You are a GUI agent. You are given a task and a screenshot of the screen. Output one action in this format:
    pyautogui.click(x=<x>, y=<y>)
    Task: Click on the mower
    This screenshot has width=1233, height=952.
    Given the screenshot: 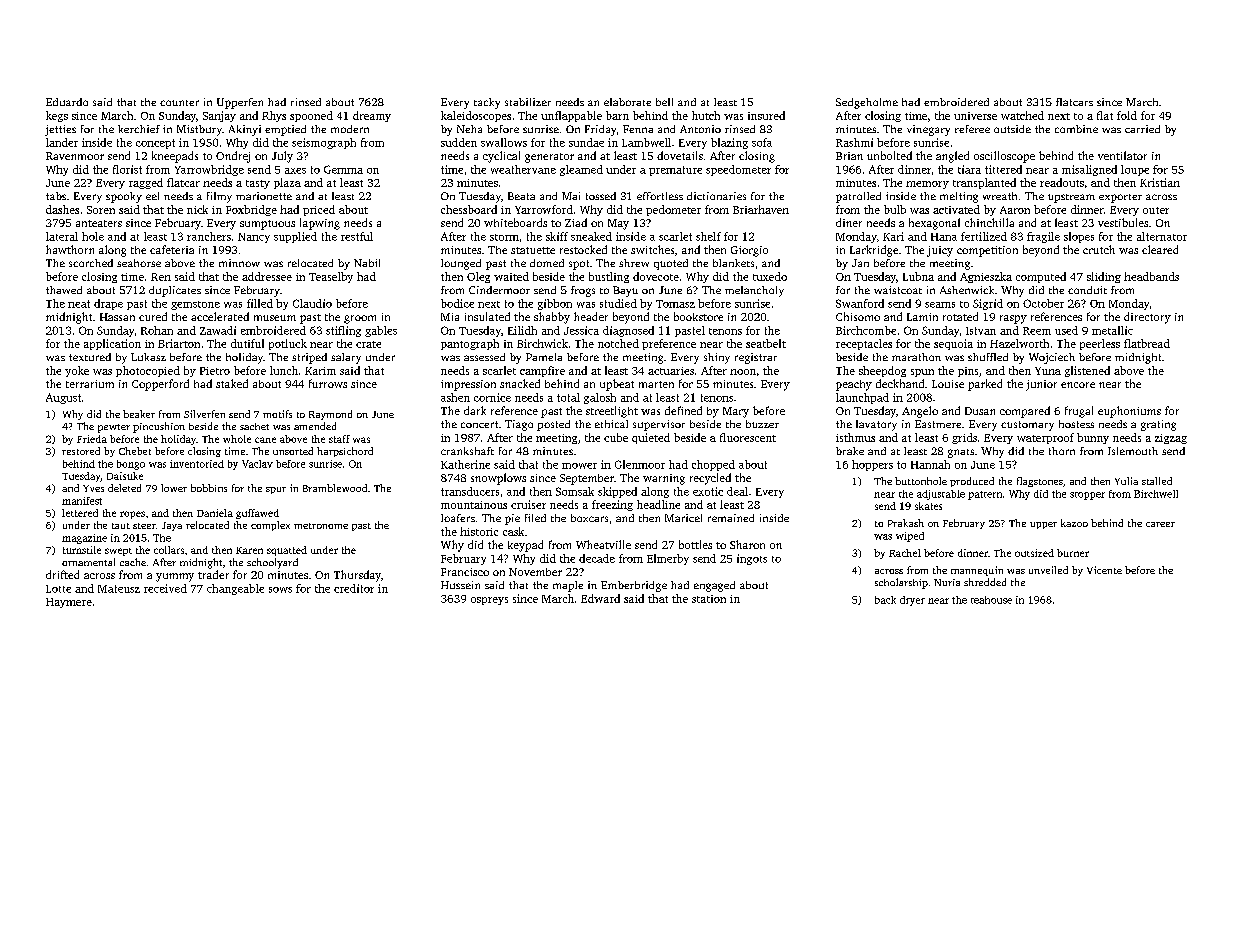 What is the action you would take?
    pyautogui.click(x=579, y=466)
